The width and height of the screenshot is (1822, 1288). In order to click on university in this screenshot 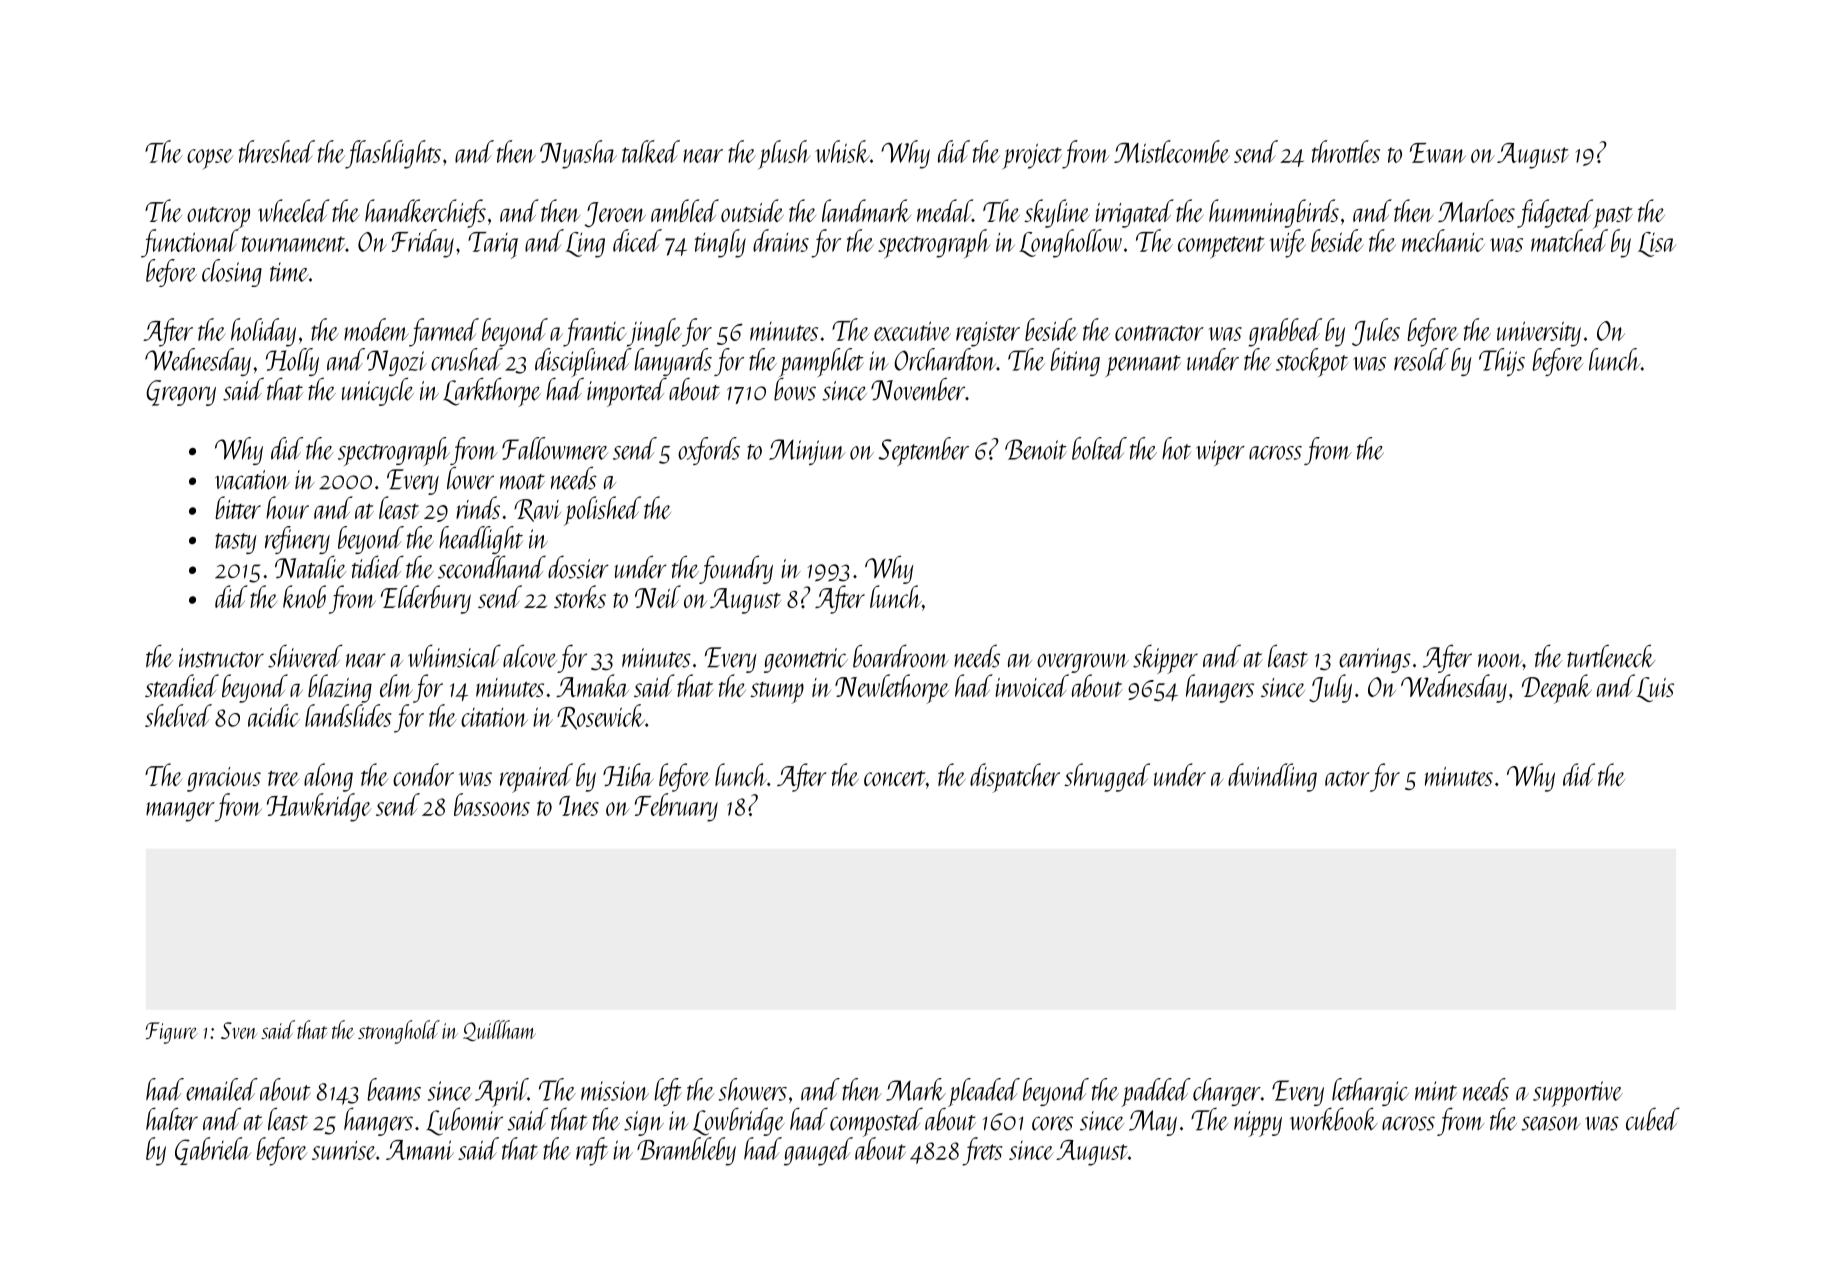, I will do `click(1539, 334)`.
